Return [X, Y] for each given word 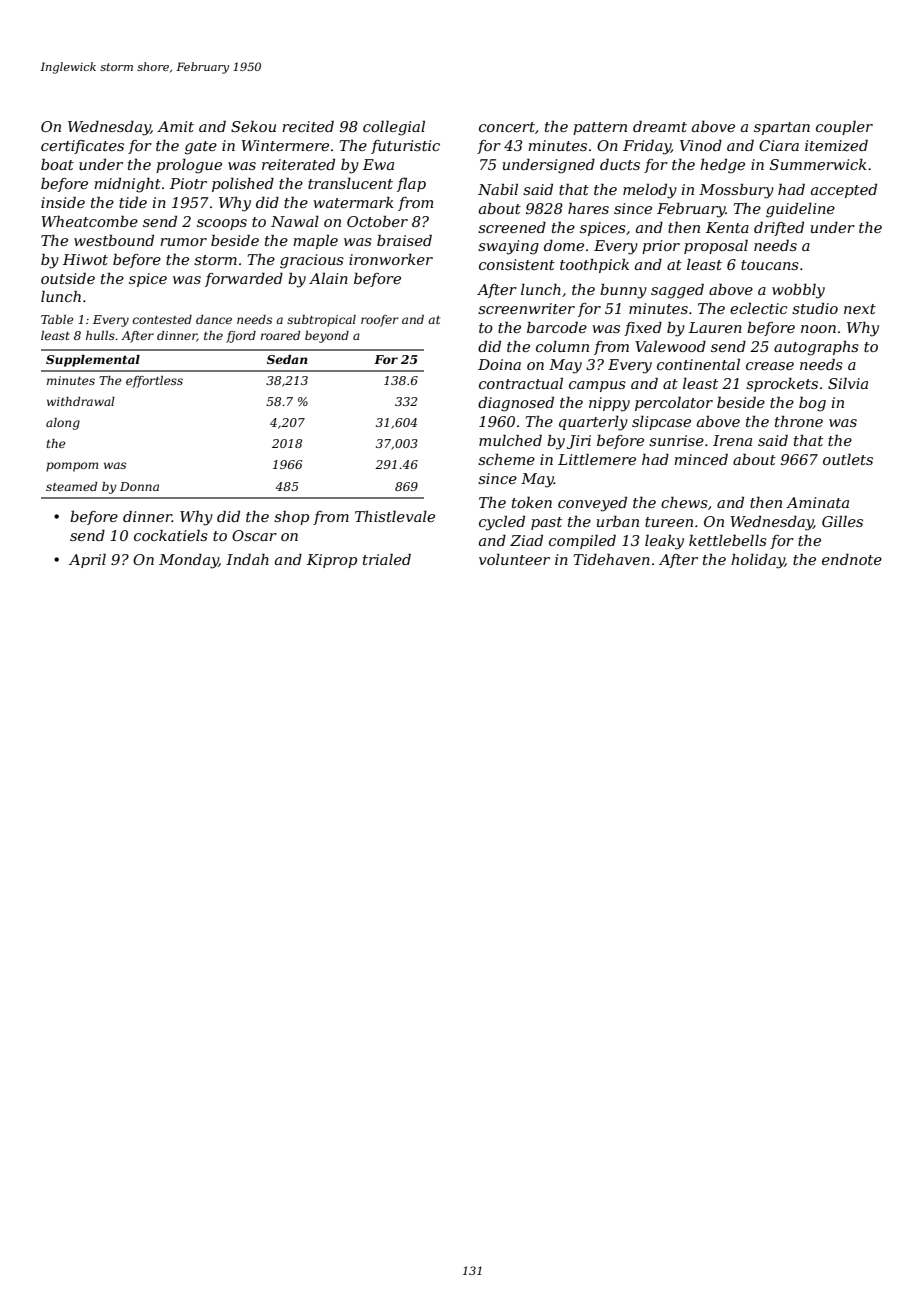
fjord [241, 337]
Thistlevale [395, 516]
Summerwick [818, 164]
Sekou [253, 126]
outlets [848, 459]
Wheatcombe [89, 221]
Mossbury [736, 191]
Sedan [287, 359]
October [377, 221]
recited [308, 126]
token [532, 502]
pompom [72, 467]
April [87, 560]
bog [812, 404]
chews [684, 502]
